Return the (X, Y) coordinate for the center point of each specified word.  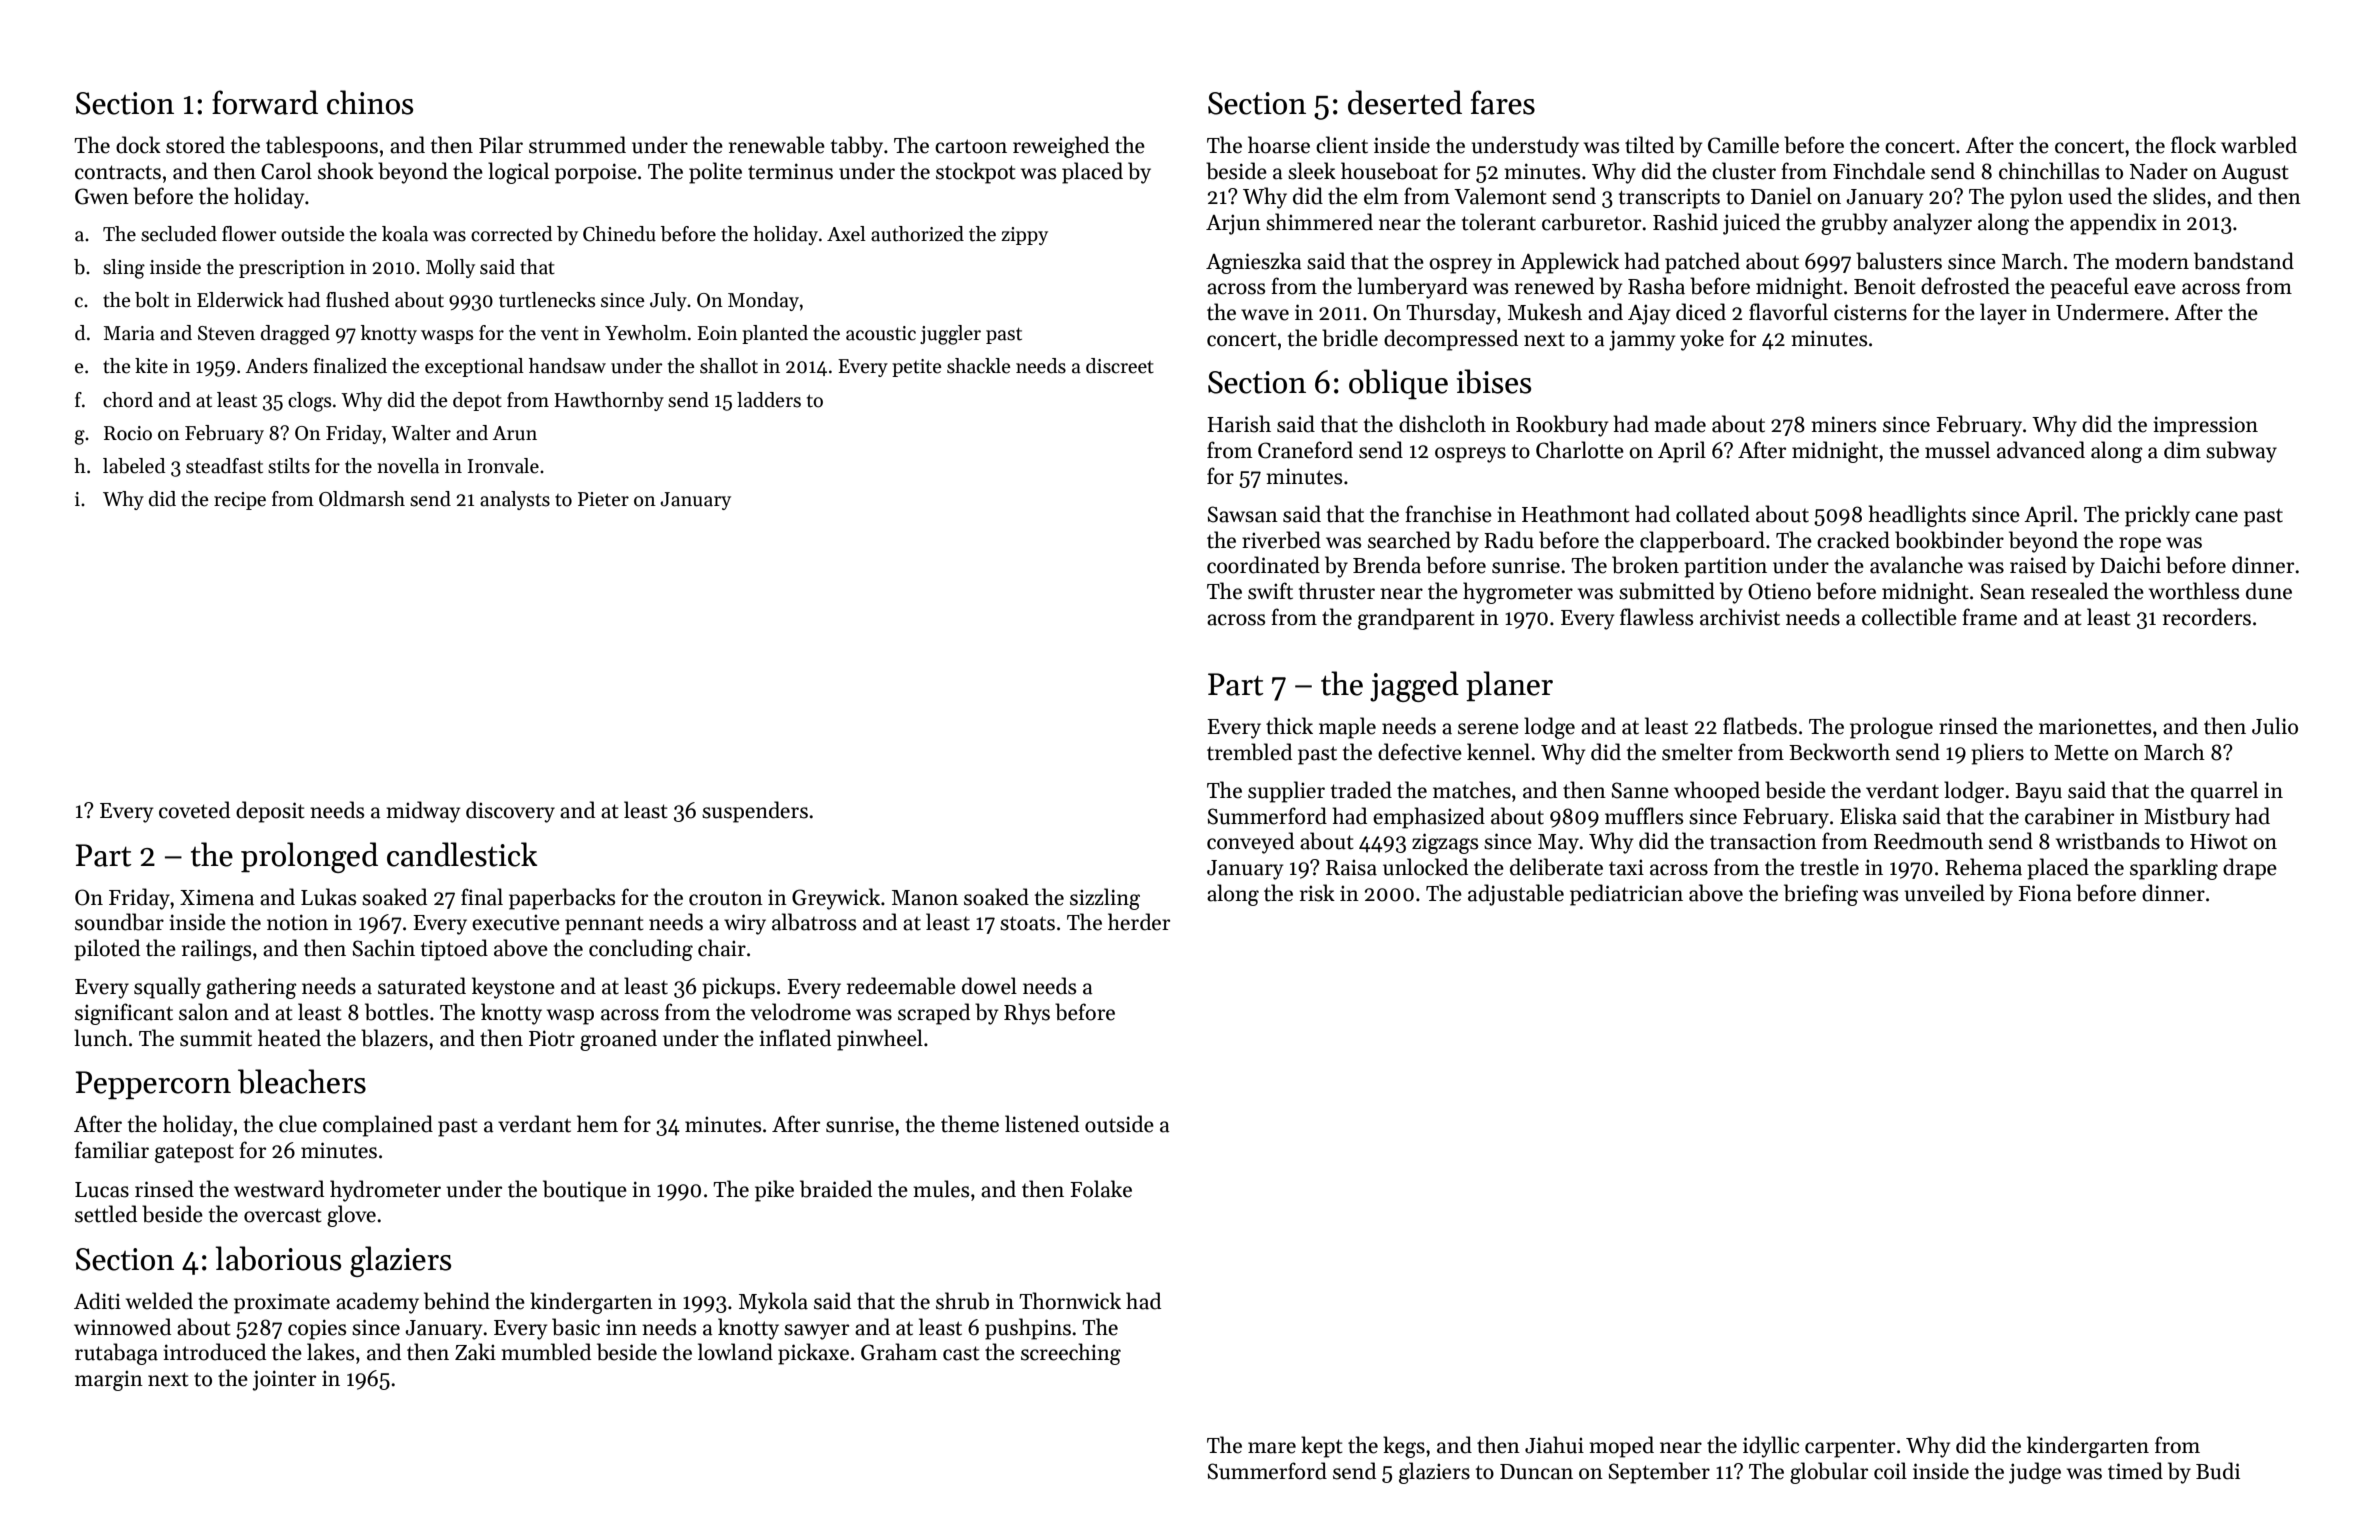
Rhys (1027, 1014)
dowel (989, 986)
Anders (276, 366)
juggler (950, 335)
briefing (1821, 895)
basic (576, 1327)
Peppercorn (153, 1085)
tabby (857, 147)
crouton (726, 898)
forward (265, 102)
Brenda (1387, 565)
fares (1503, 102)
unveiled (1944, 893)
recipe (240, 501)
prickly (2157, 516)
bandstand (2244, 261)
